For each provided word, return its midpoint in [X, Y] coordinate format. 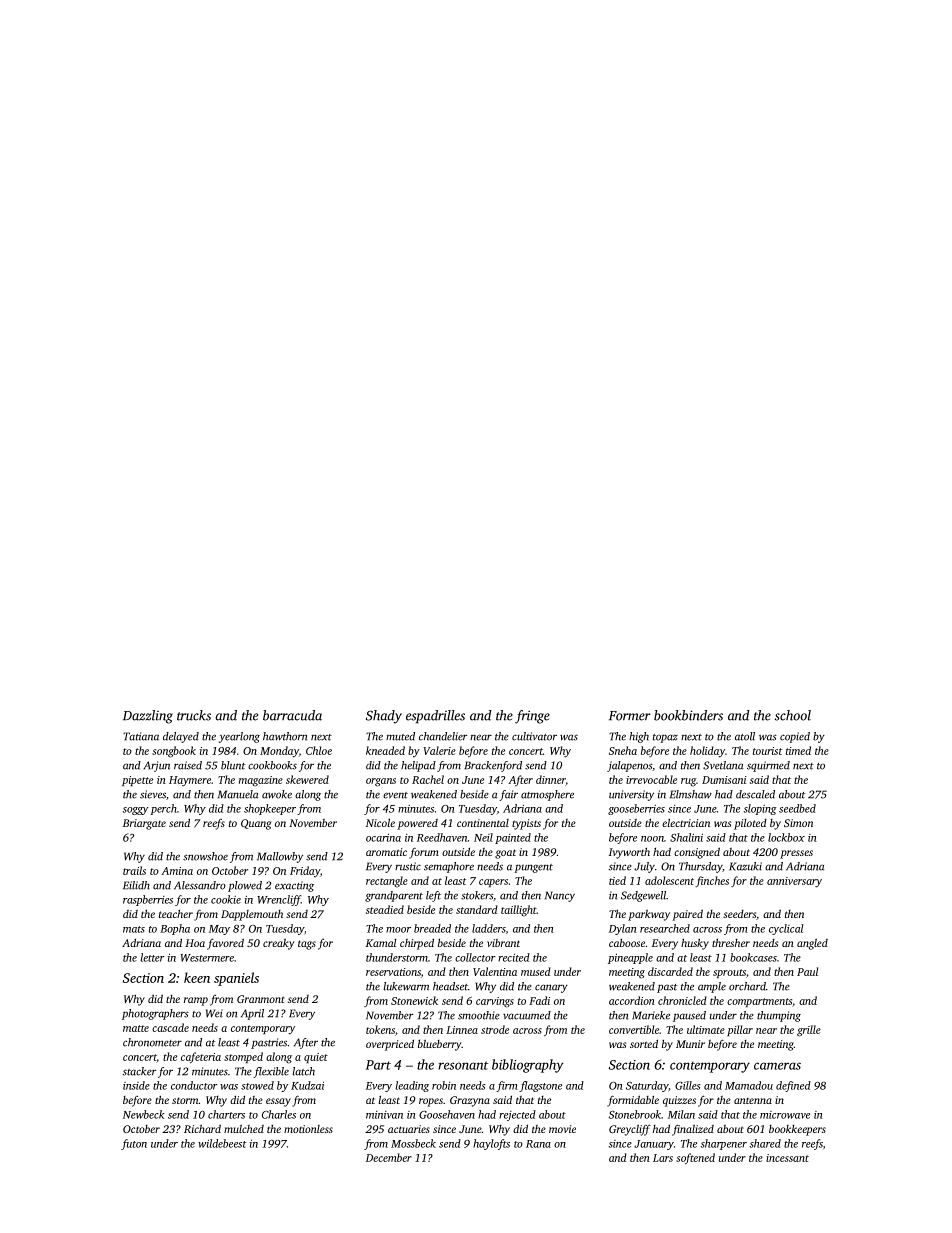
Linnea [462, 1030]
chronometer [152, 1042]
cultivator [534, 736]
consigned [697, 853]
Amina [177, 871]
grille [809, 1031]
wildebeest [222, 1143]
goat [505, 854]
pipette [137, 781]
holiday [707, 752]
